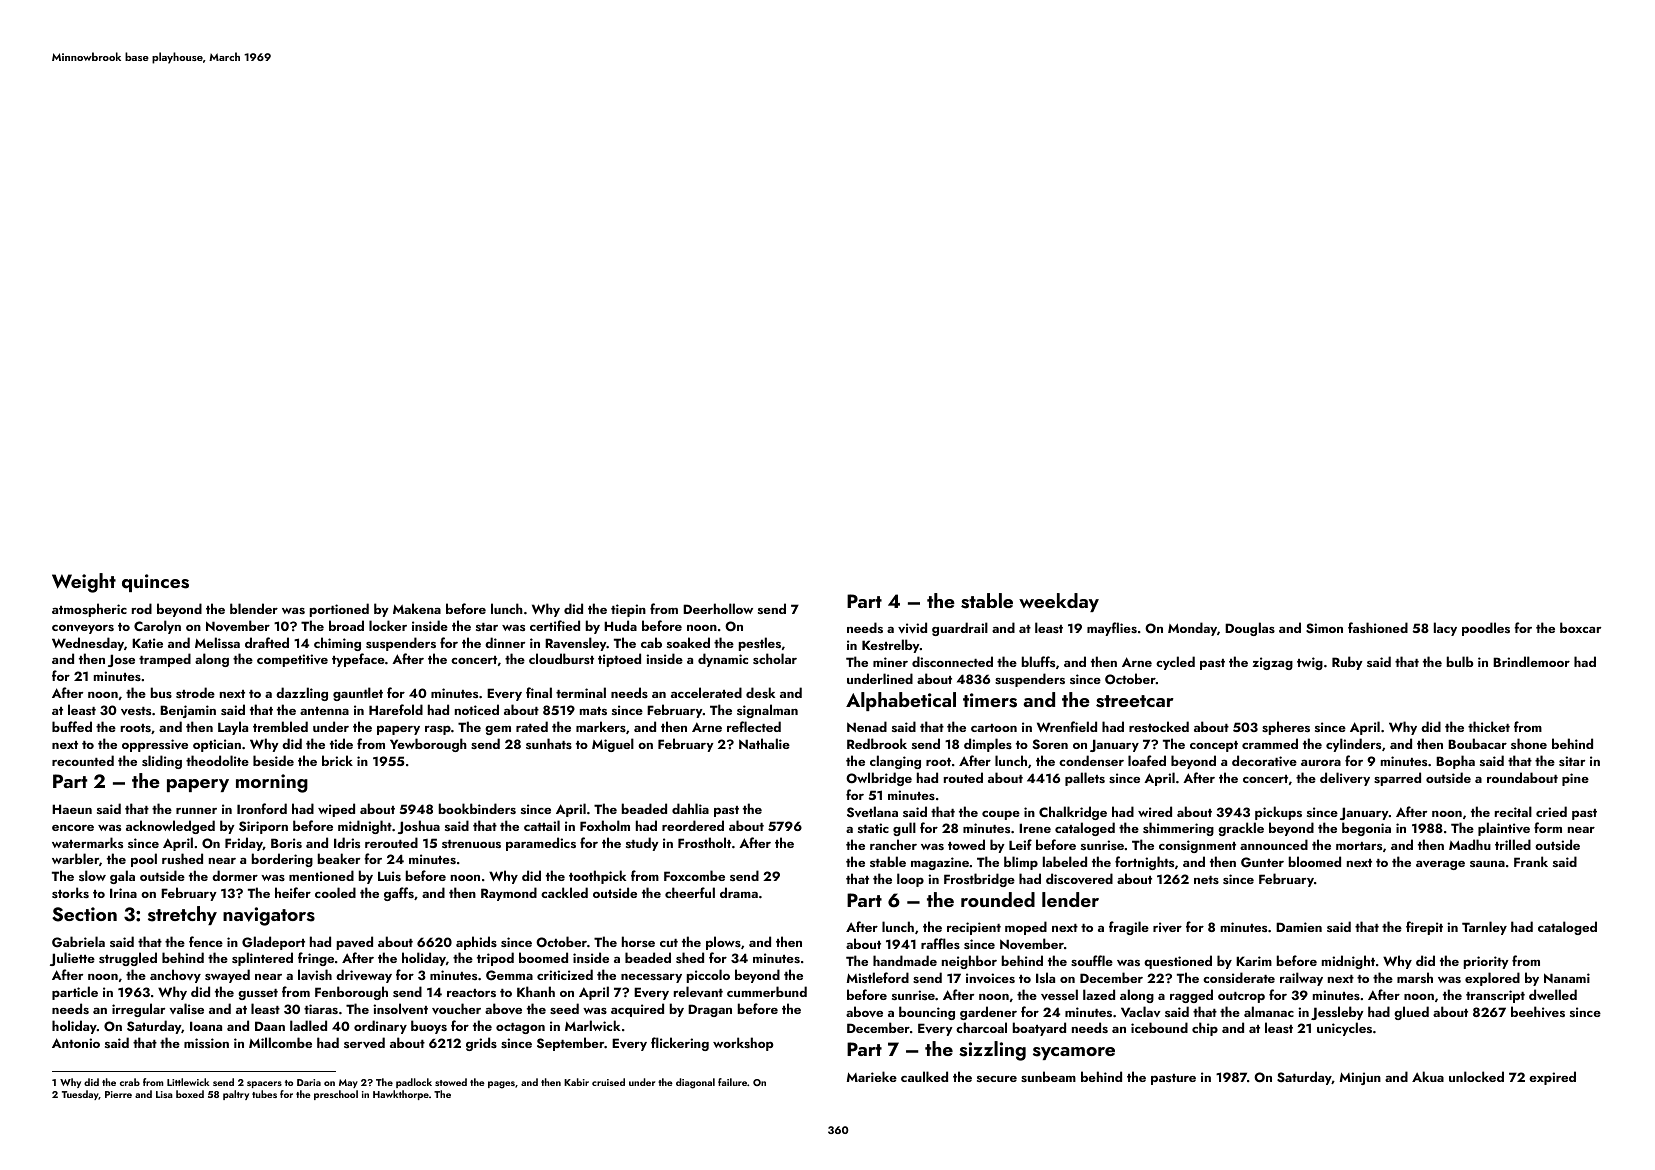  Describe the element at coordinates (613, 745) in the image. I see `Miguel` at that location.
